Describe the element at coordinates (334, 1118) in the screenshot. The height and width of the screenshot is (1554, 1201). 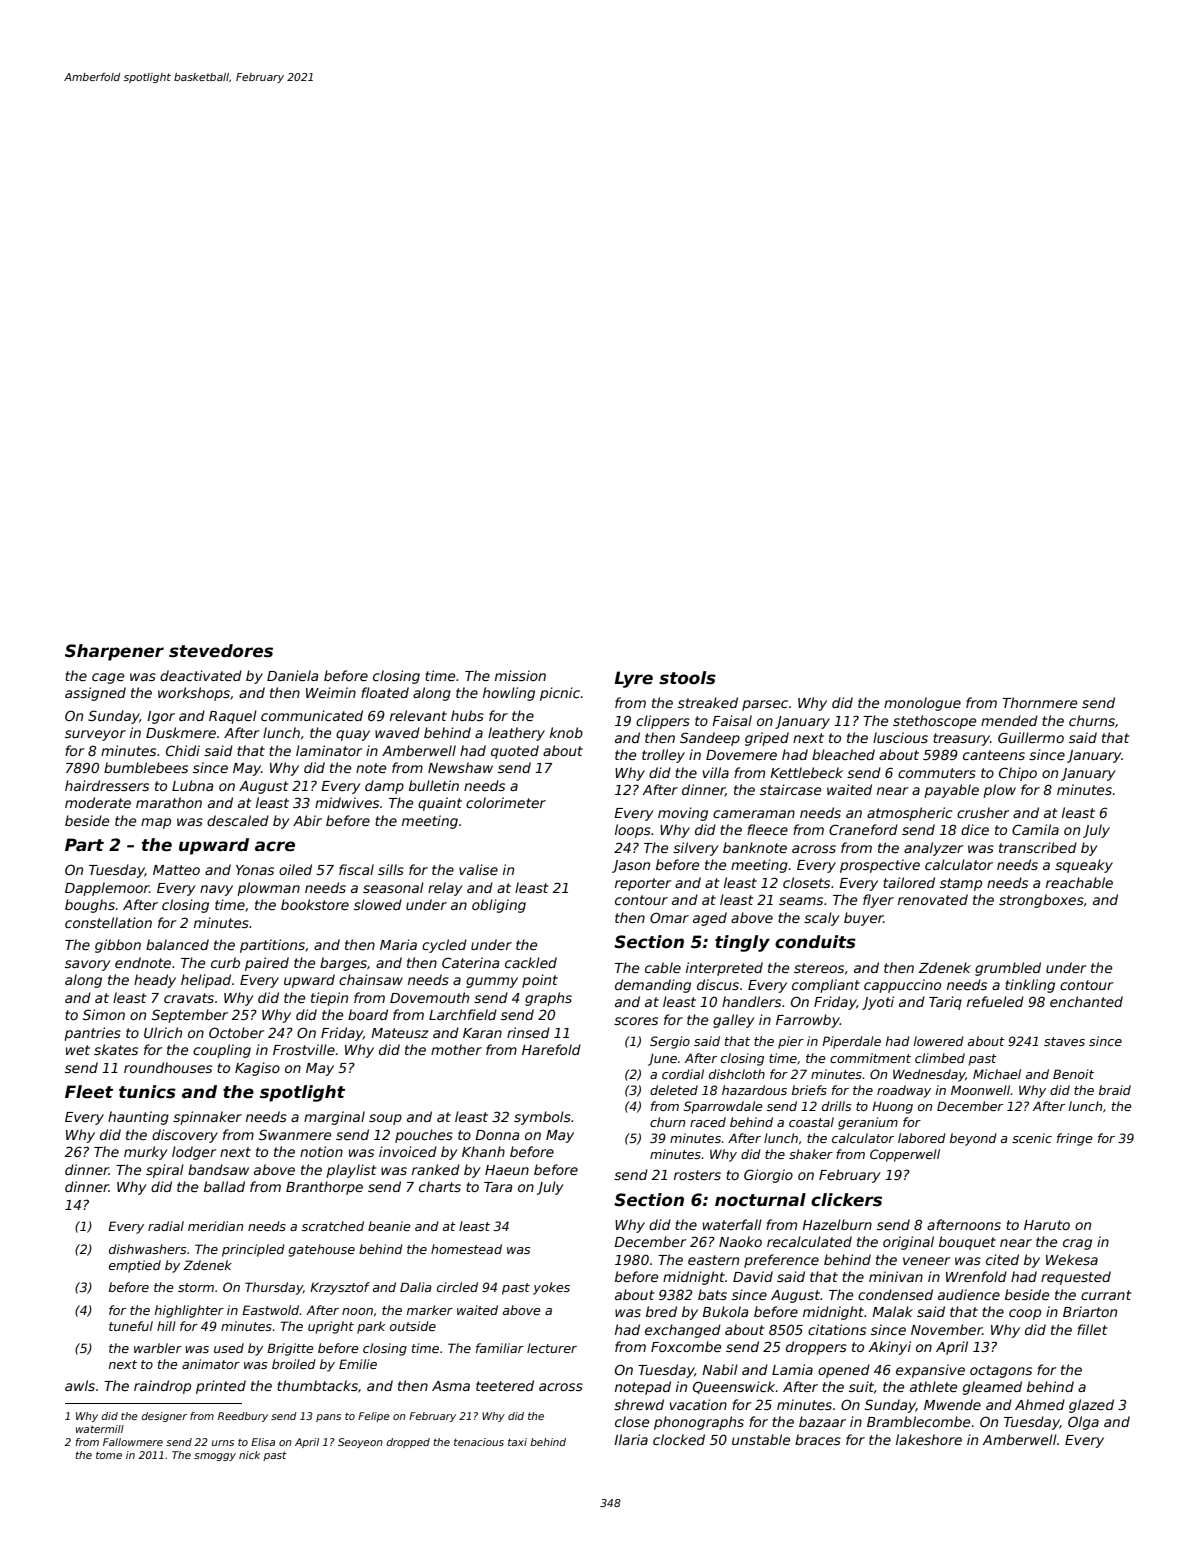
I see `marginal` at that location.
